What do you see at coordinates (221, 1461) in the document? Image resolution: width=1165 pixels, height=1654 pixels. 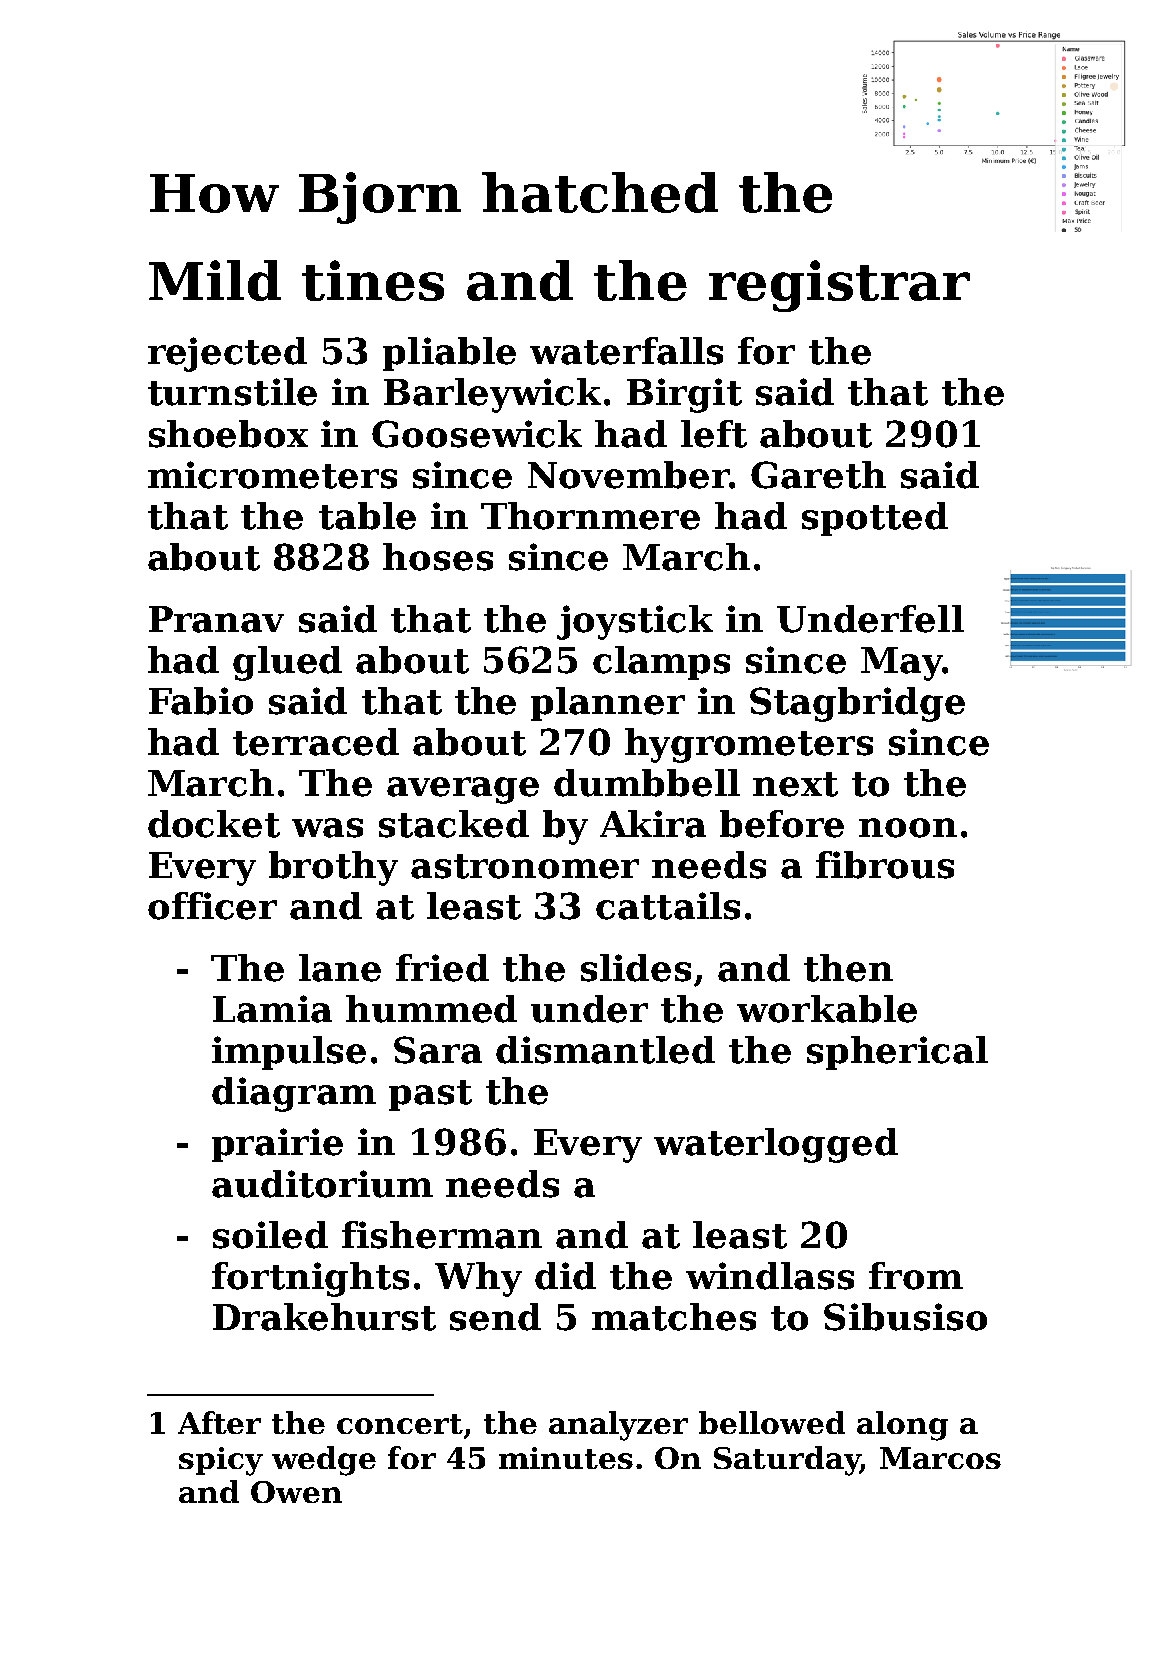 I see `spicy` at bounding box center [221, 1461].
